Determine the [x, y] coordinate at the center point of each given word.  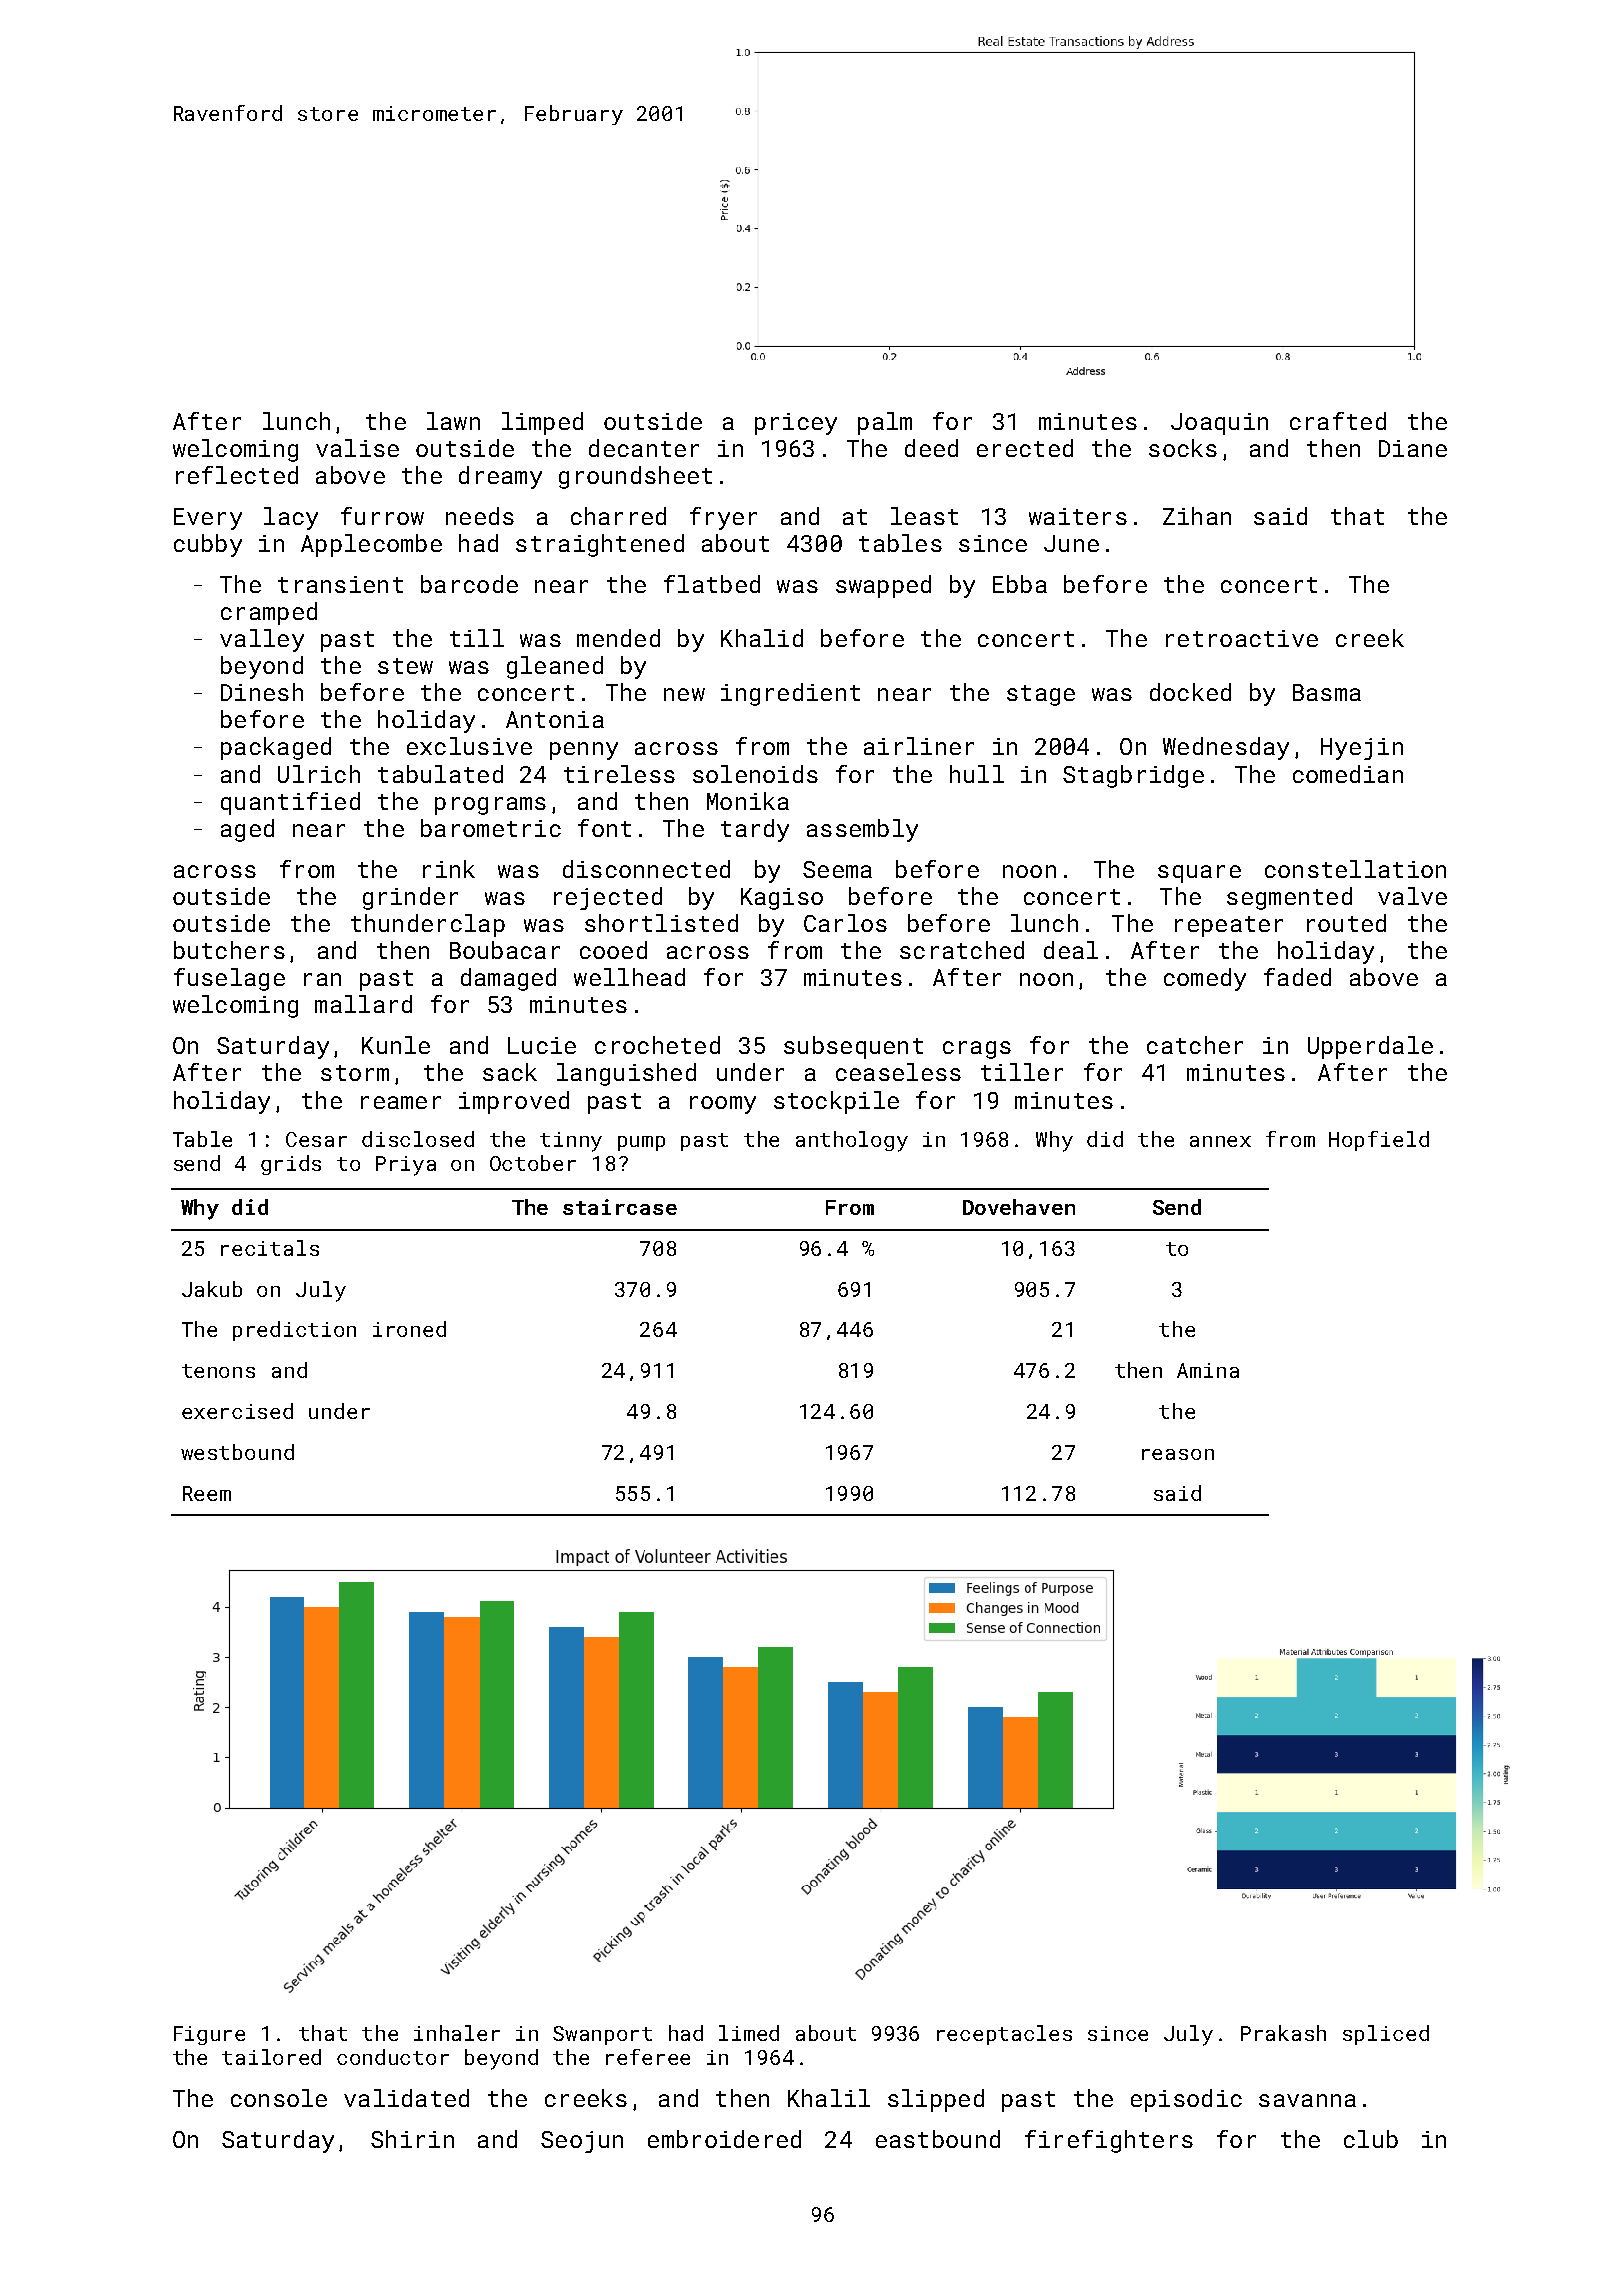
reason [1178, 1454]
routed [1346, 923]
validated [406, 2098]
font [604, 828]
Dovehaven [1019, 1207]
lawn [453, 421]
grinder [410, 898]
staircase [620, 1207]
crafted [1338, 421]
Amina [1208, 1370]
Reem [207, 1493]
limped [542, 423]
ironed [409, 1329]
